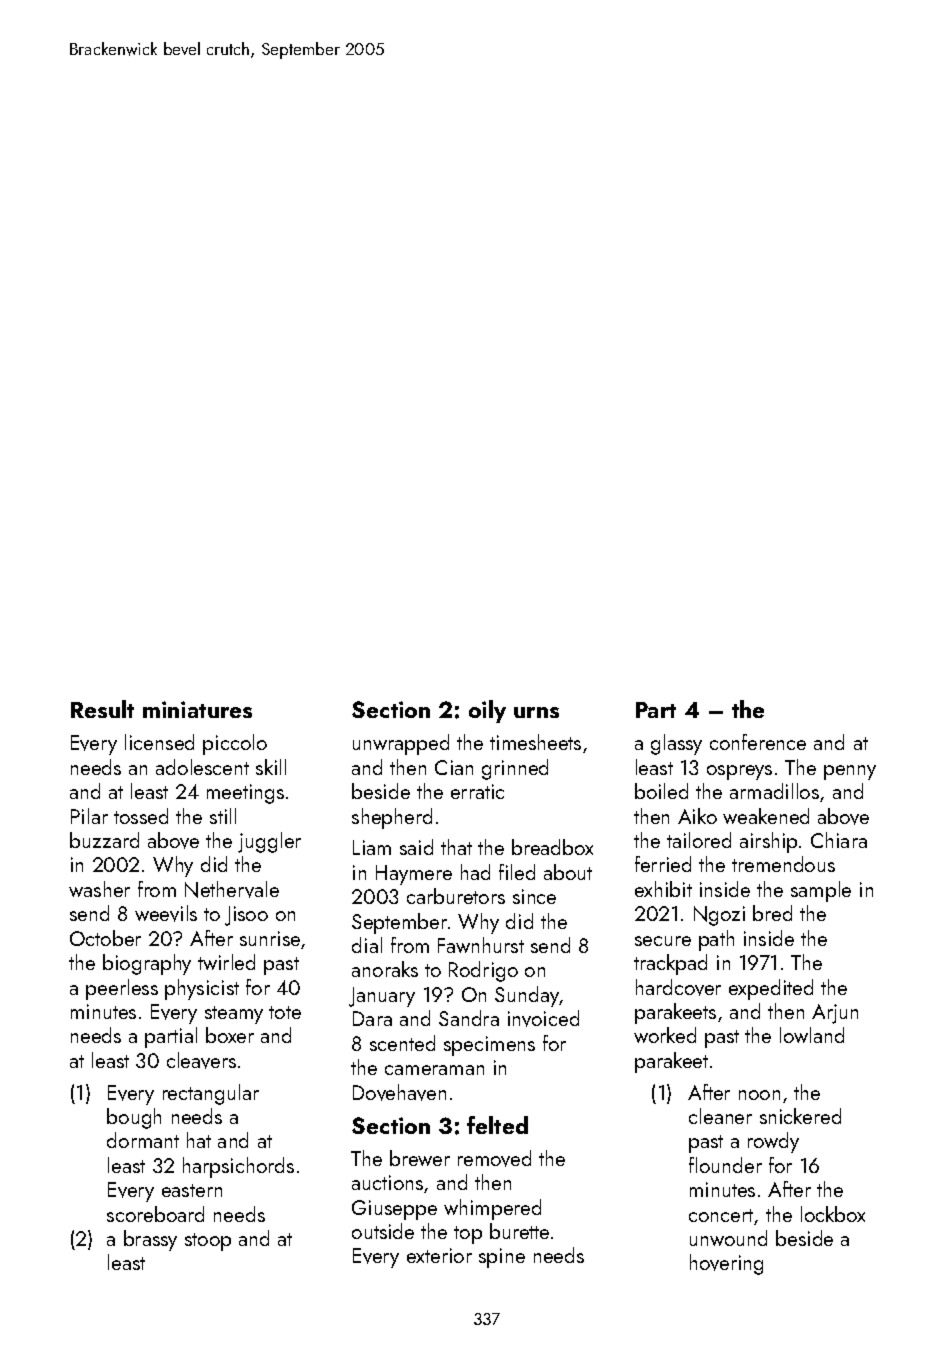  Describe the element at coordinates (535, 742) in the screenshot. I see `timesheets` at that location.
